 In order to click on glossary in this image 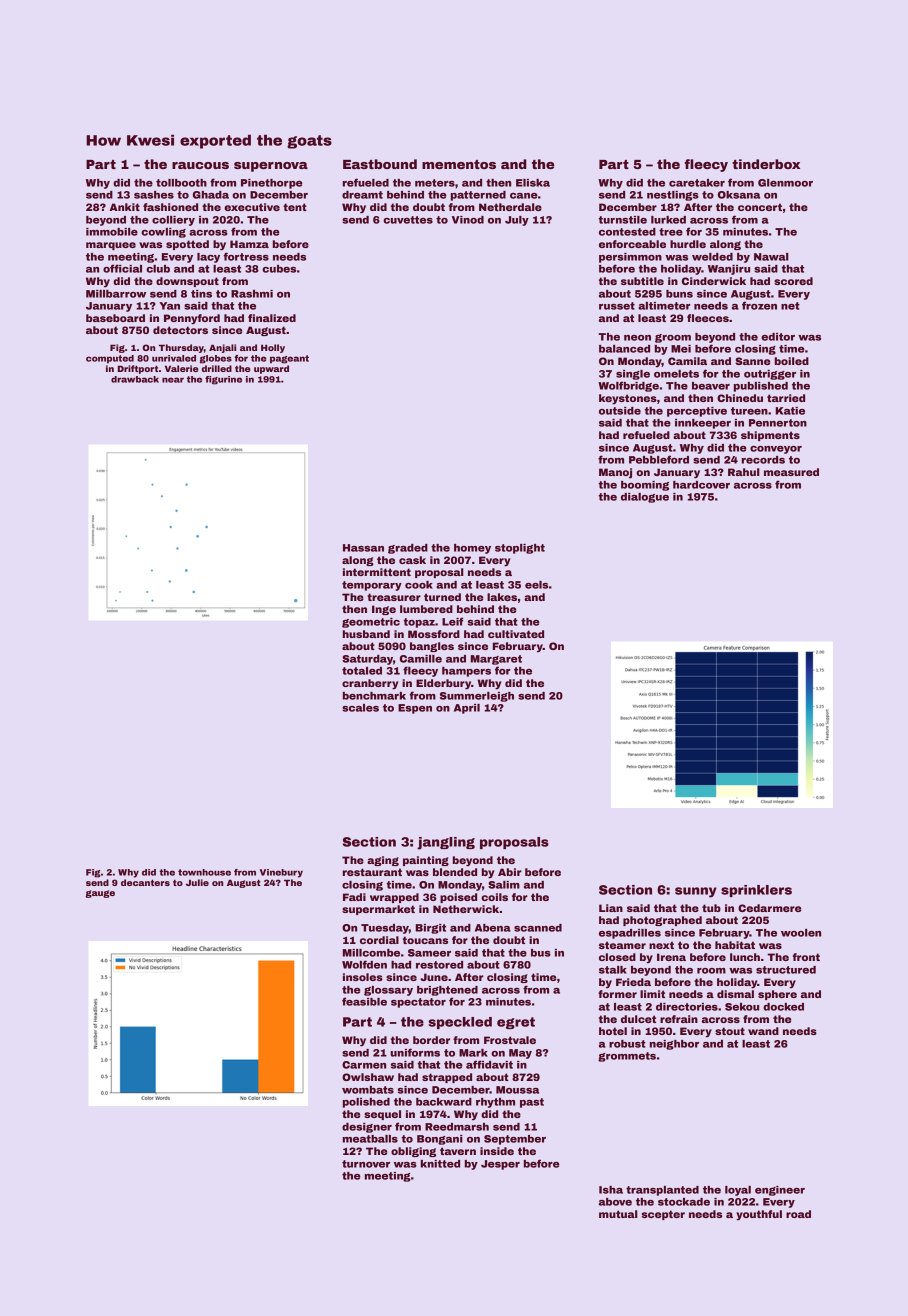, I will do `click(388, 991)`.
